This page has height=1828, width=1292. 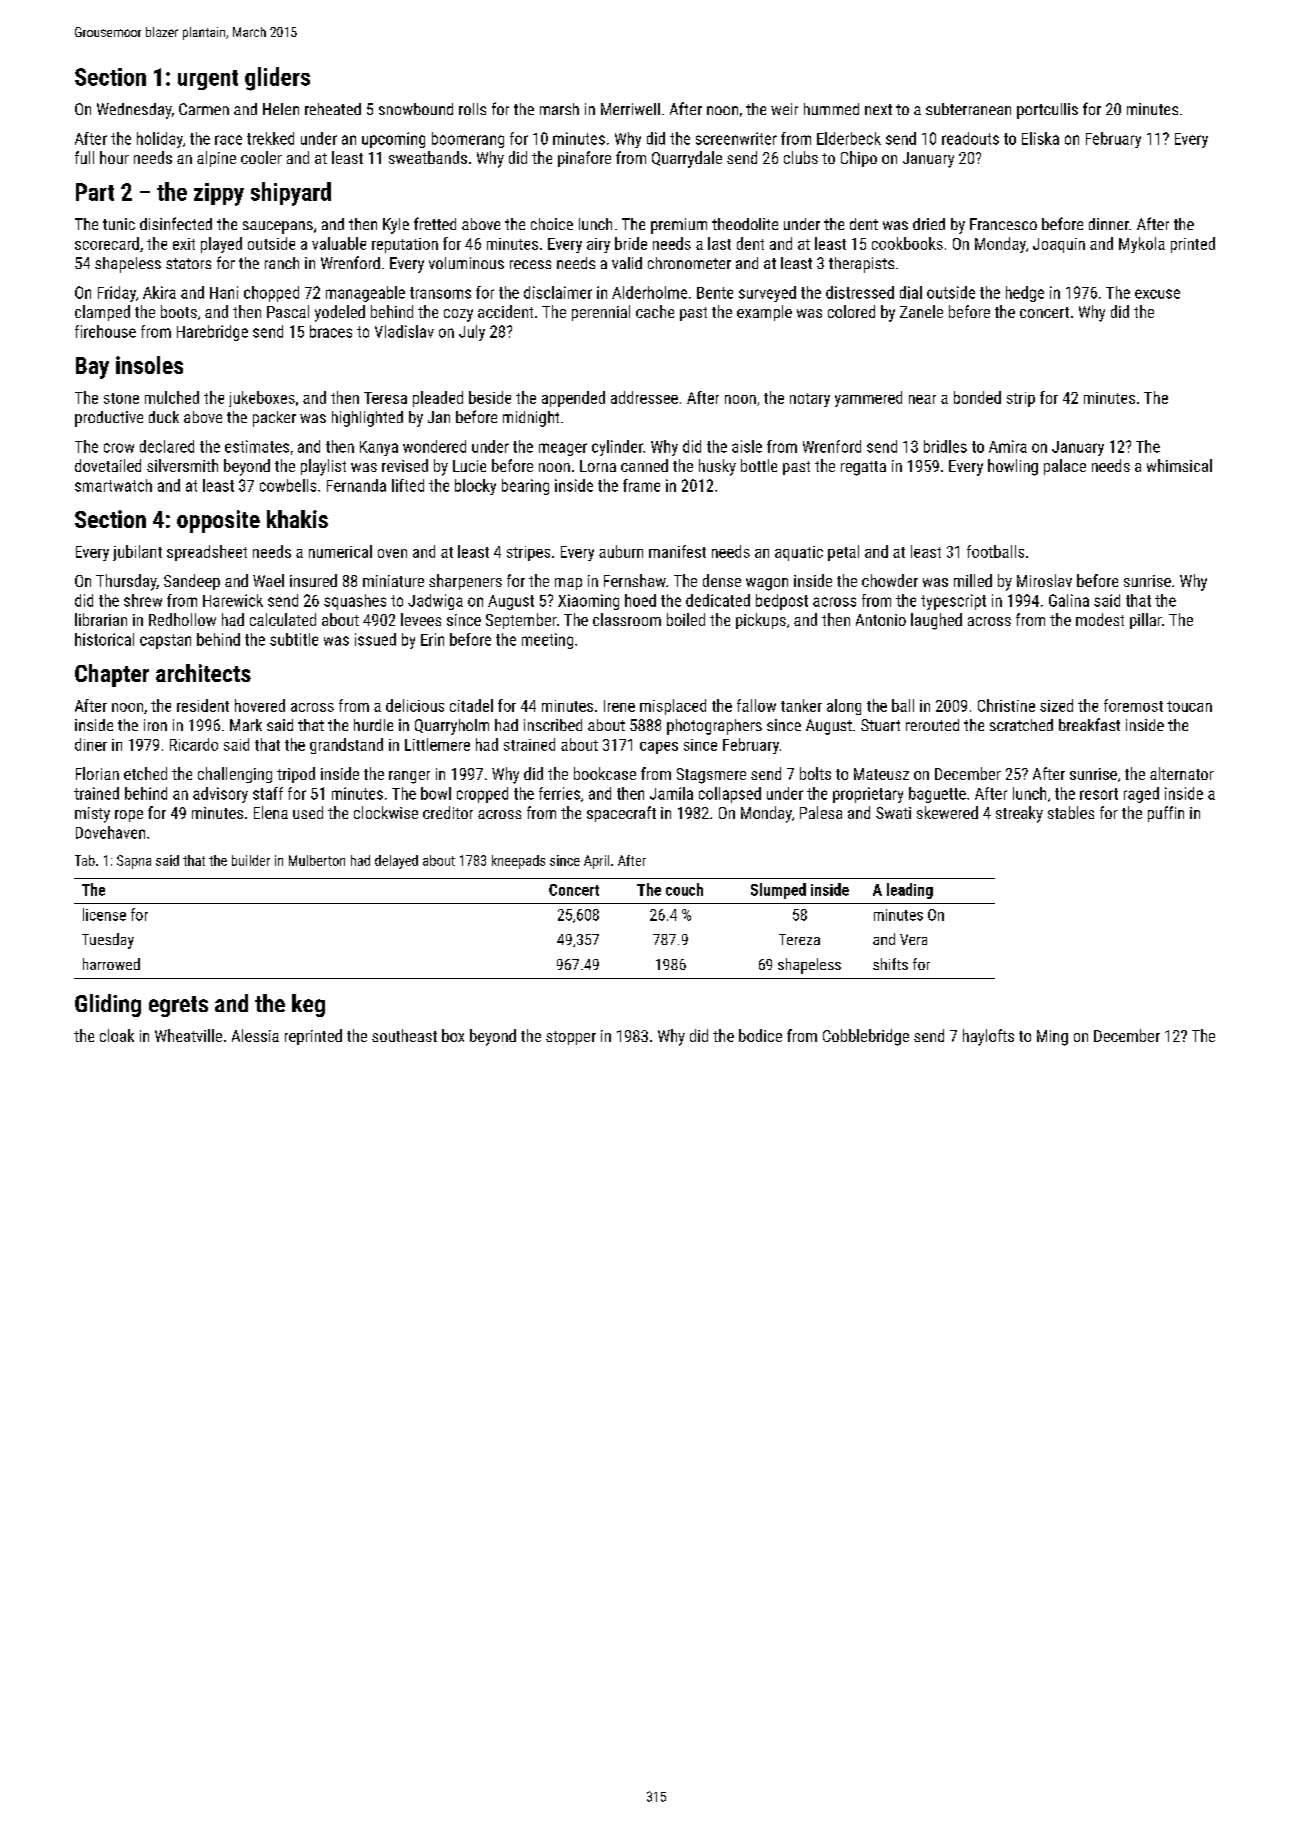 I want to click on librarian, so click(x=101, y=619).
